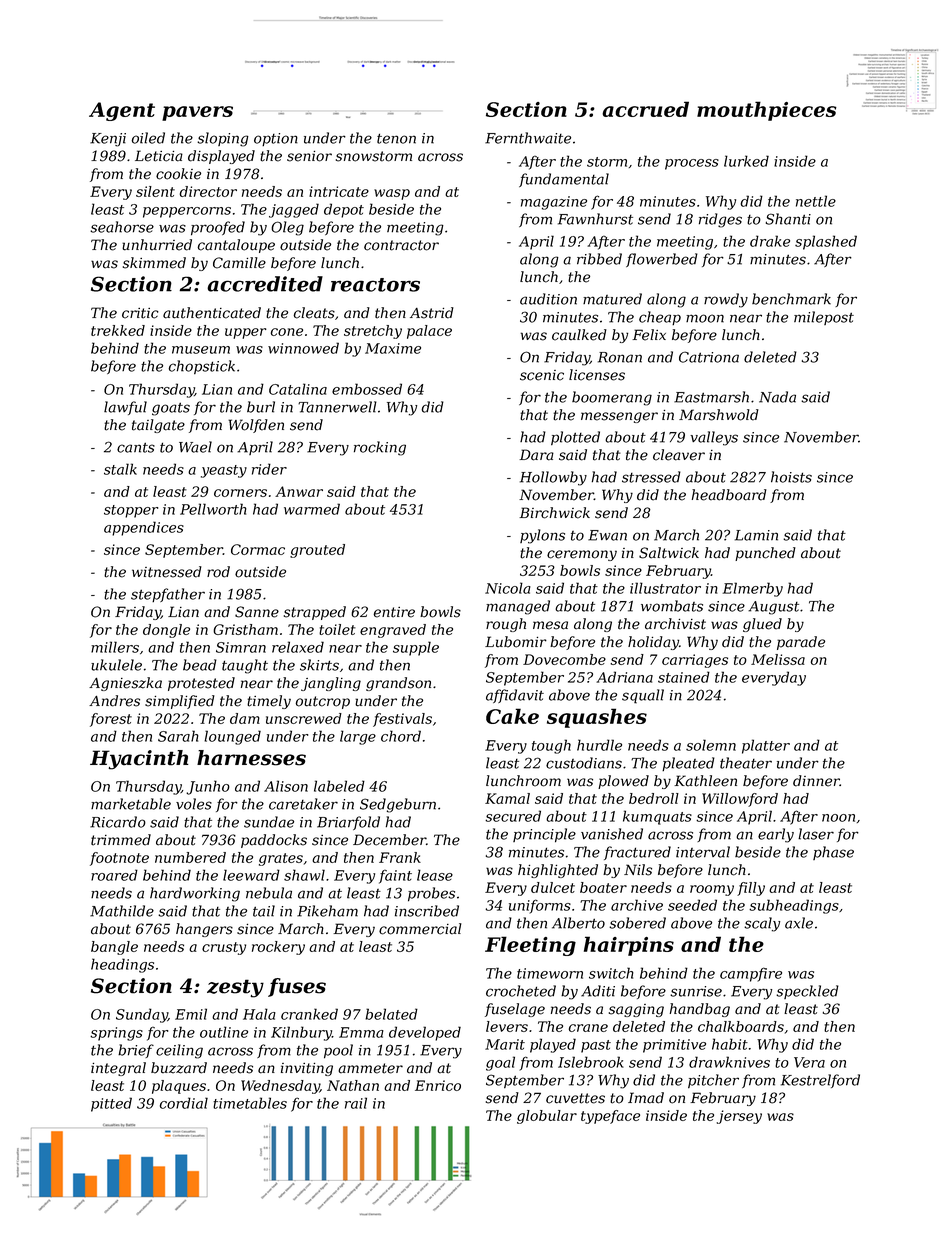 The width and height of the screenshot is (952, 1233). What do you see at coordinates (551, 746) in the screenshot?
I see `tough` at bounding box center [551, 746].
